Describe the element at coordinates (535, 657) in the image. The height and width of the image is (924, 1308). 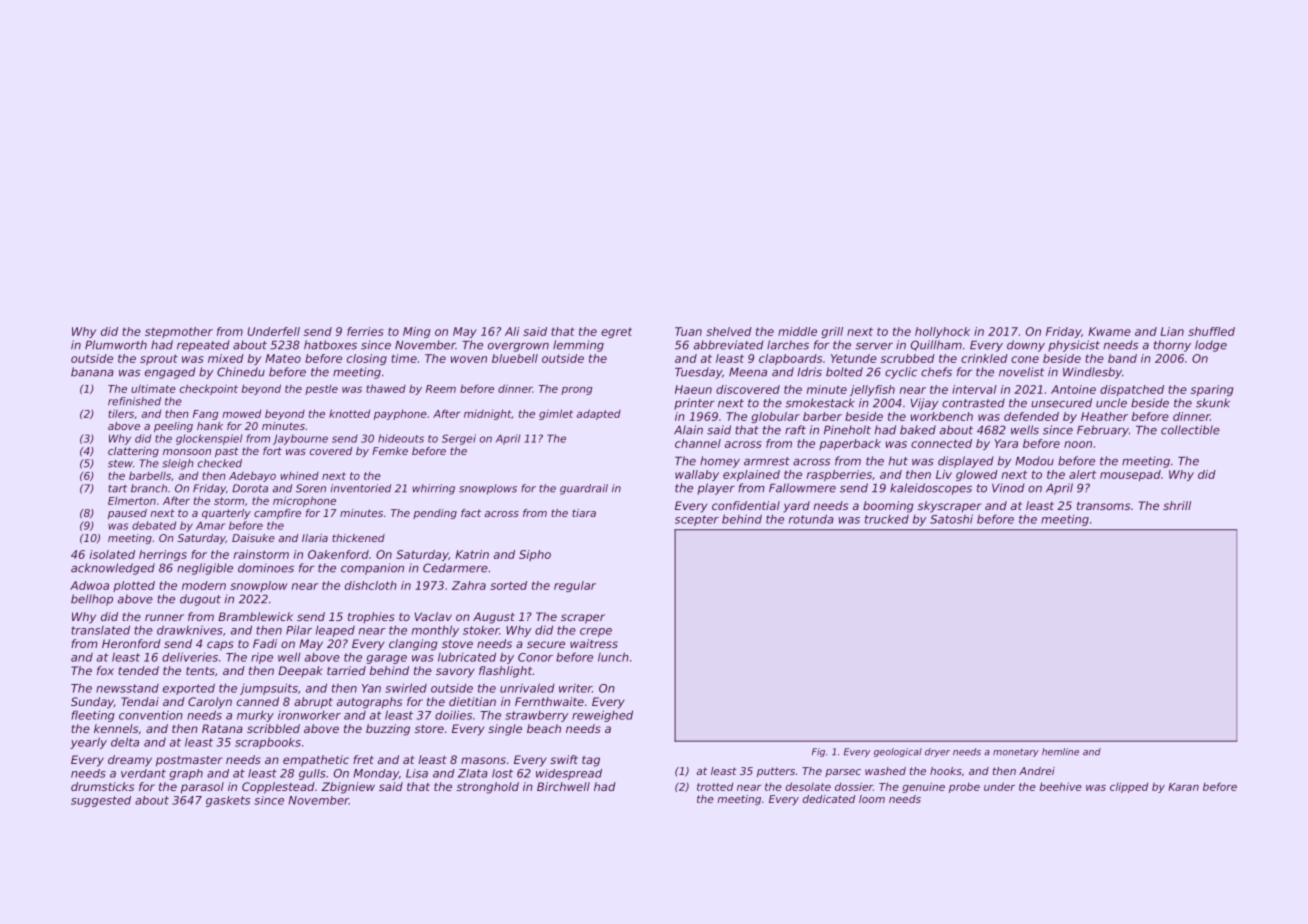
I see `Conor` at that location.
